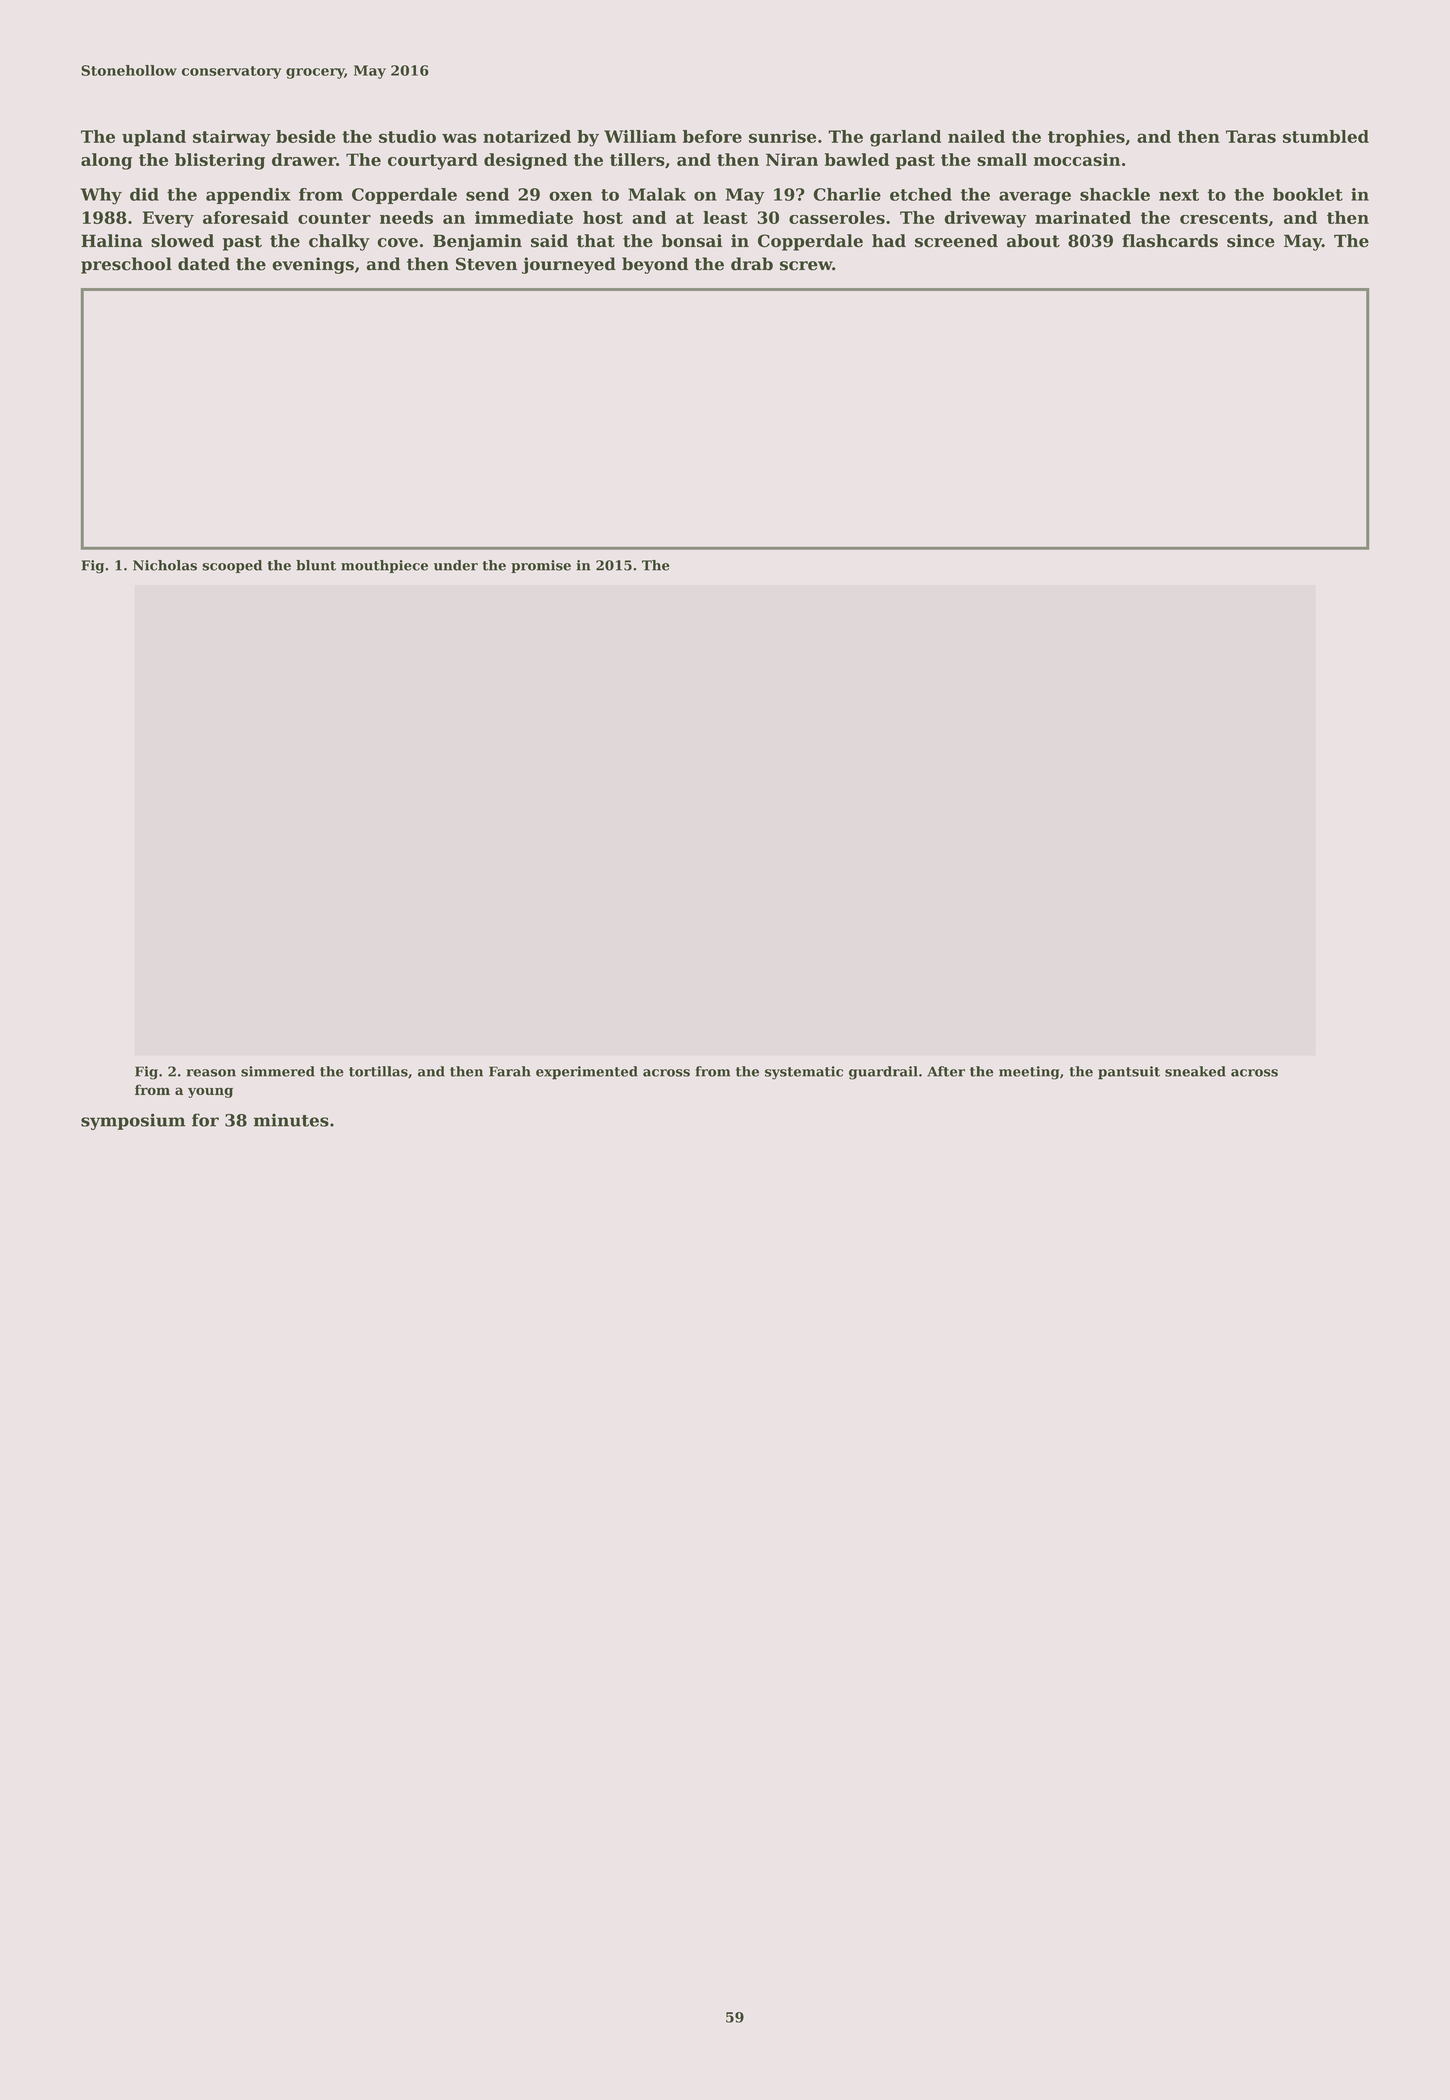 This screenshot has height=2100, width=1450. I want to click on trophies, so click(1086, 138).
